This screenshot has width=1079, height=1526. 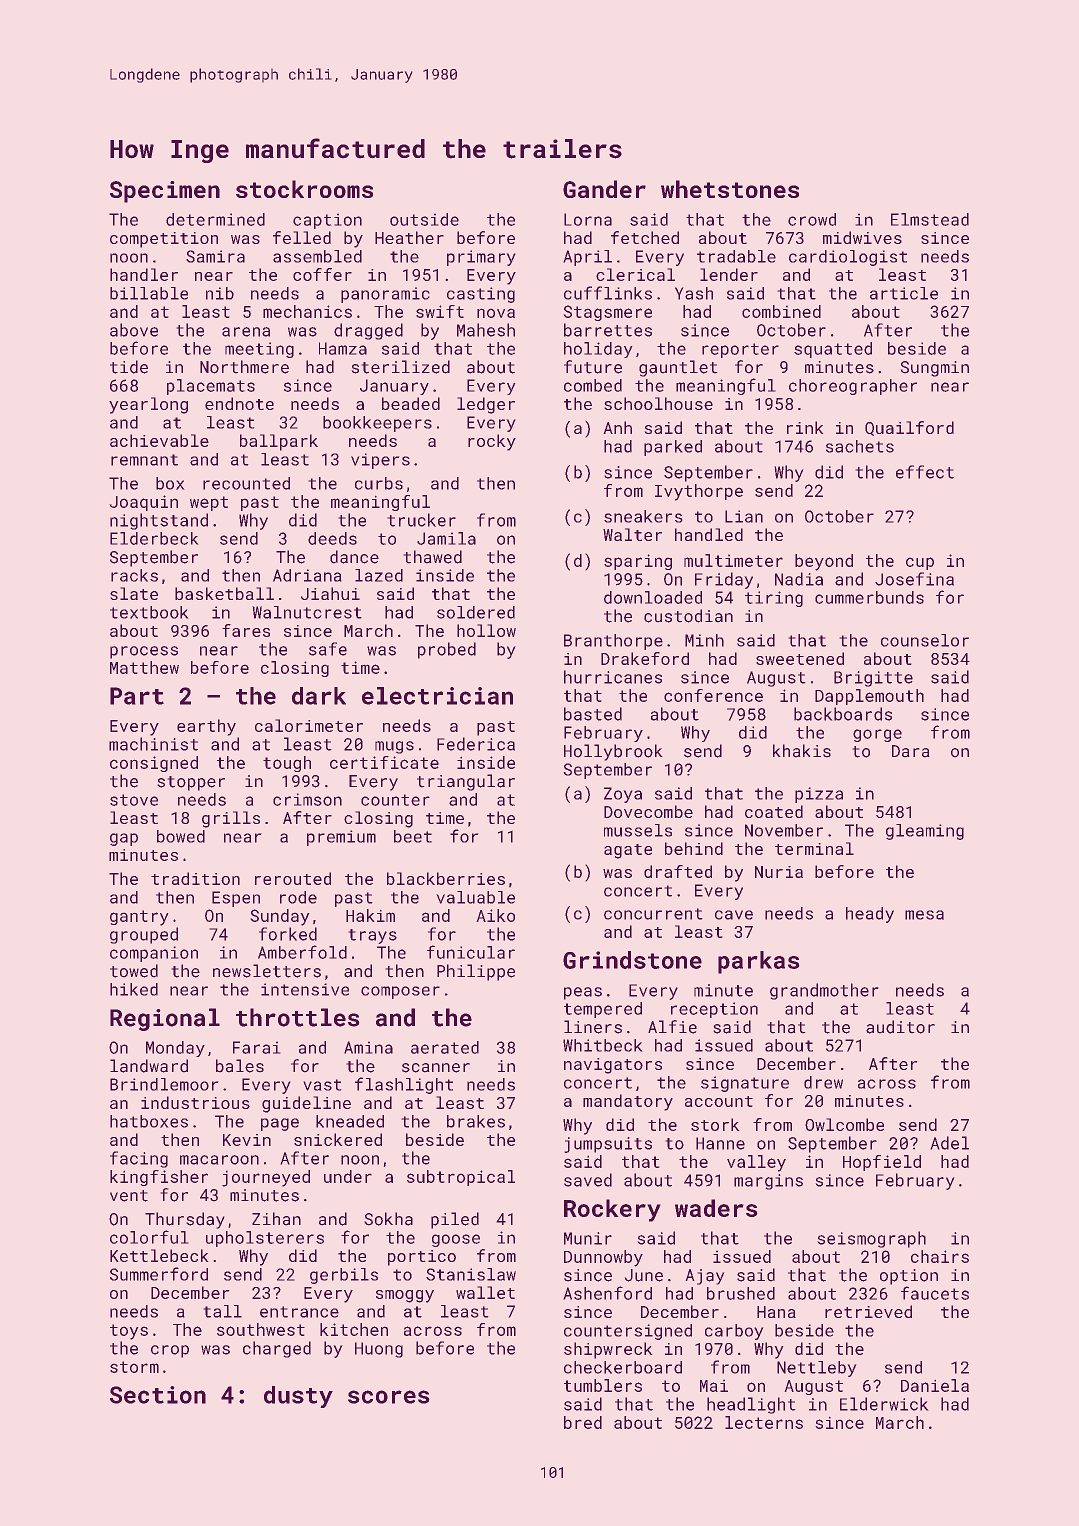 What do you see at coordinates (461, 1178) in the screenshot?
I see `subtropical` at bounding box center [461, 1178].
